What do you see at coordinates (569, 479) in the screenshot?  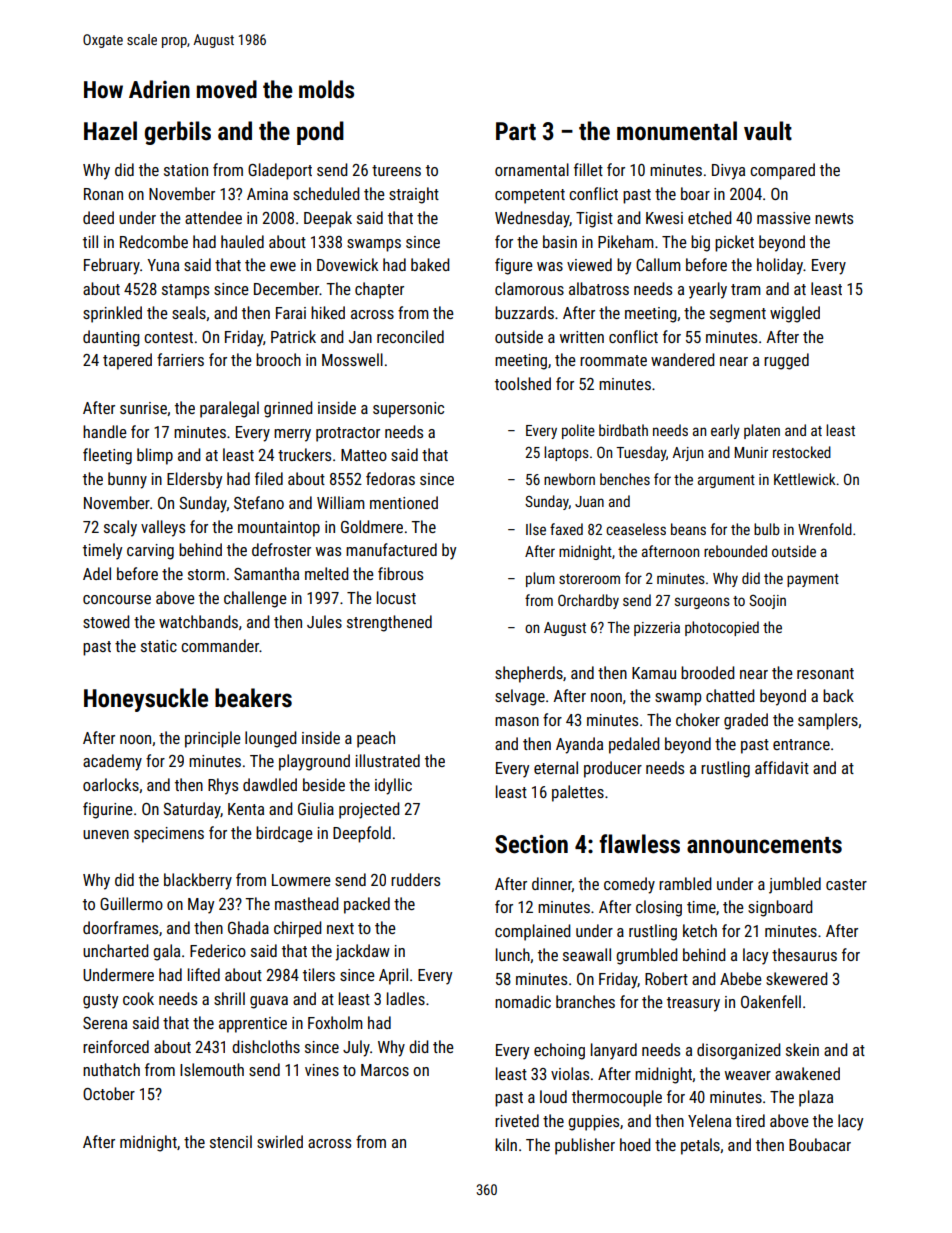 I see `newborn` at bounding box center [569, 479].
